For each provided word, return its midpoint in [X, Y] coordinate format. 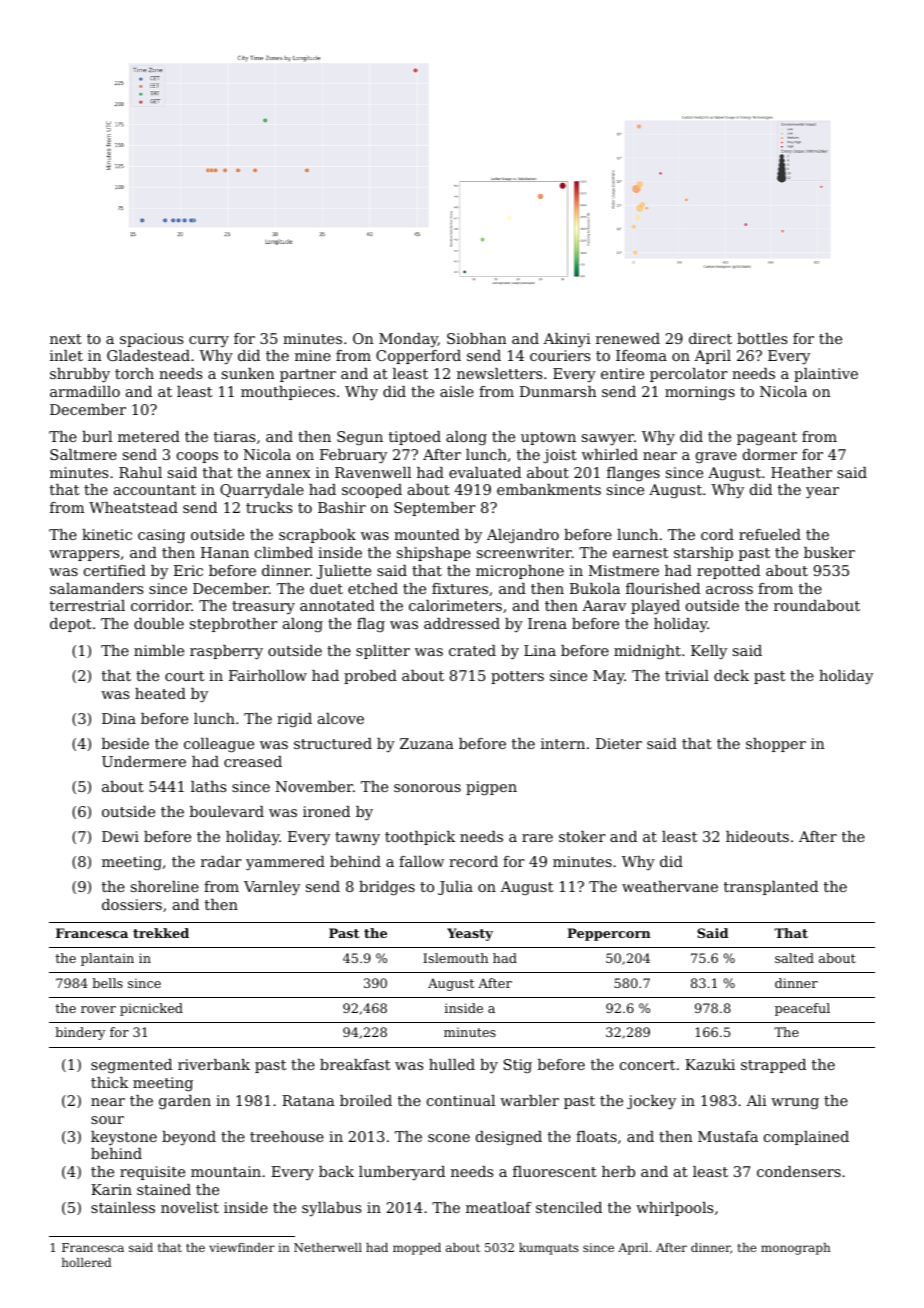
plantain [107, 959]
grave [716, 457]
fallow [421, 861]
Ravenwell [373, 472]
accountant [155, 490]
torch [134, 373]
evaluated [485, 472]
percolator [689, 375]
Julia [455, 888]
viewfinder [242, 1247]
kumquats [549, 1249]
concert [647, 1065]
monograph [796, 1249]
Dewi [120, 836]
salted [794, 958]
